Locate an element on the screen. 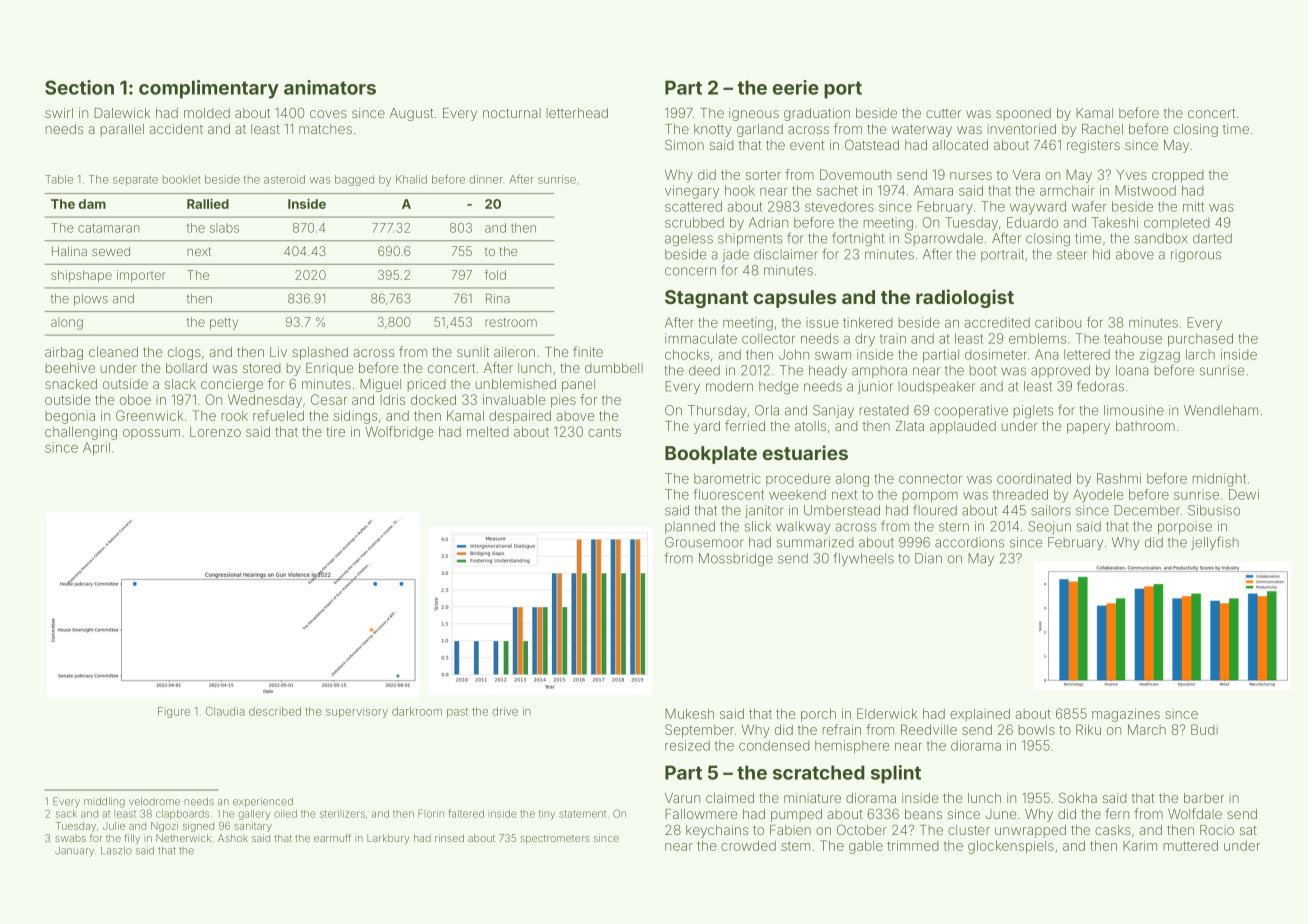  Claudia is located at coordinates (225, 711).
